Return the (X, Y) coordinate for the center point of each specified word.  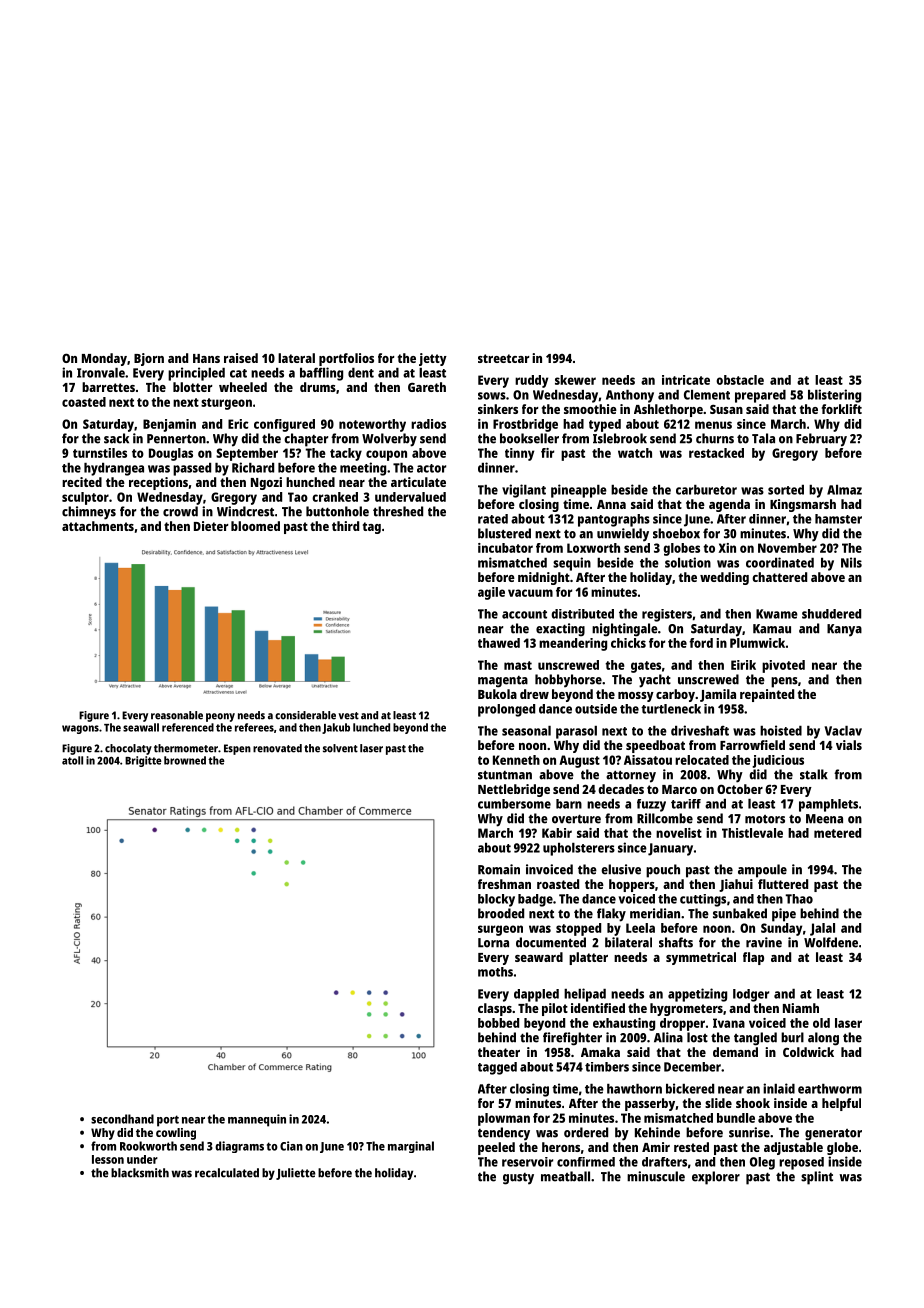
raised (241, 358)
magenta (503, 682)
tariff (686, 804)
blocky (496, 900)
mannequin (257, 1120)
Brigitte (143, 761)
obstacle (740, 380)
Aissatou (648, 760)
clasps (495, 1009)
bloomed (255, 526)
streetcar (503, 358)
